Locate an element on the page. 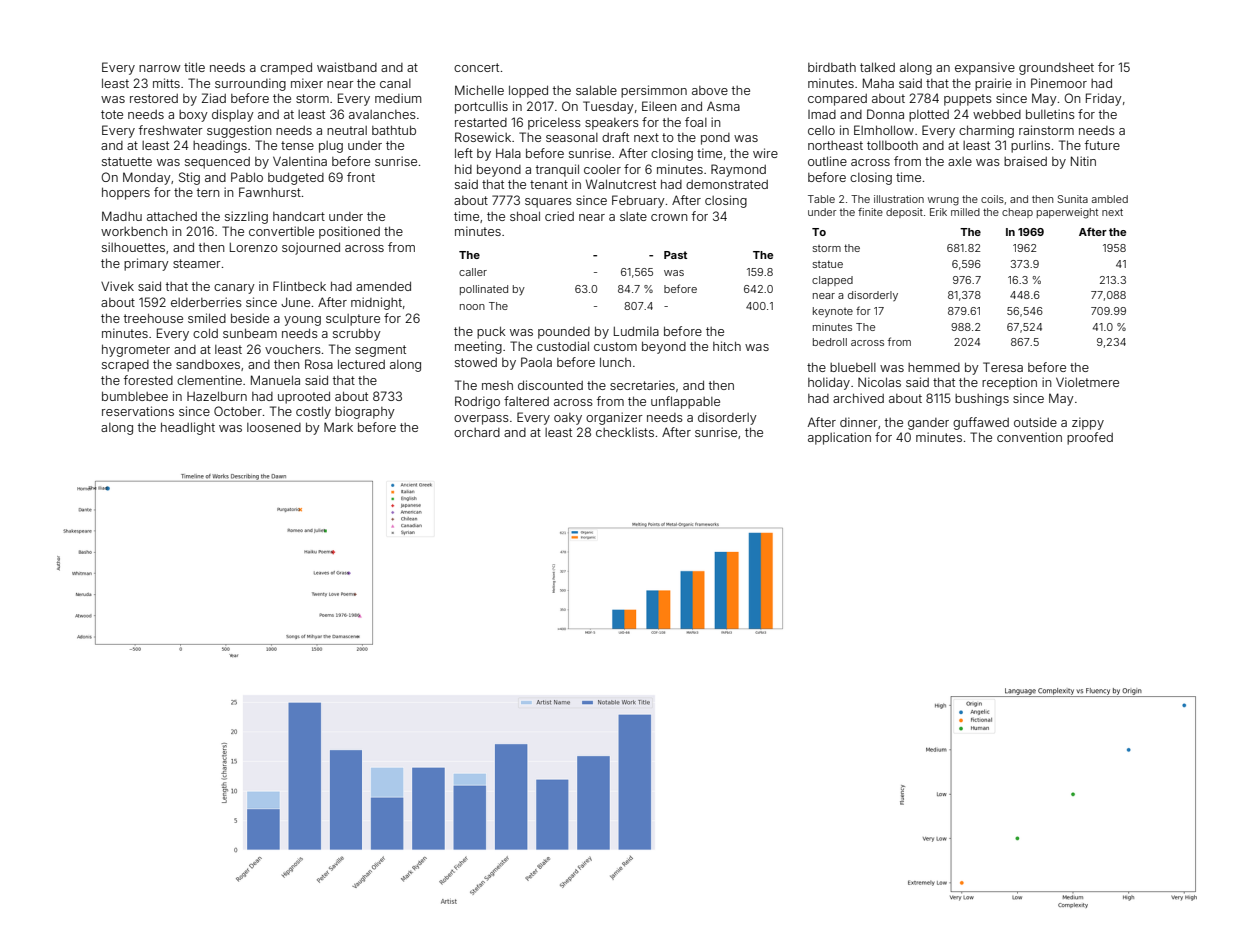  waistband is located at coordinates (347, 67).
